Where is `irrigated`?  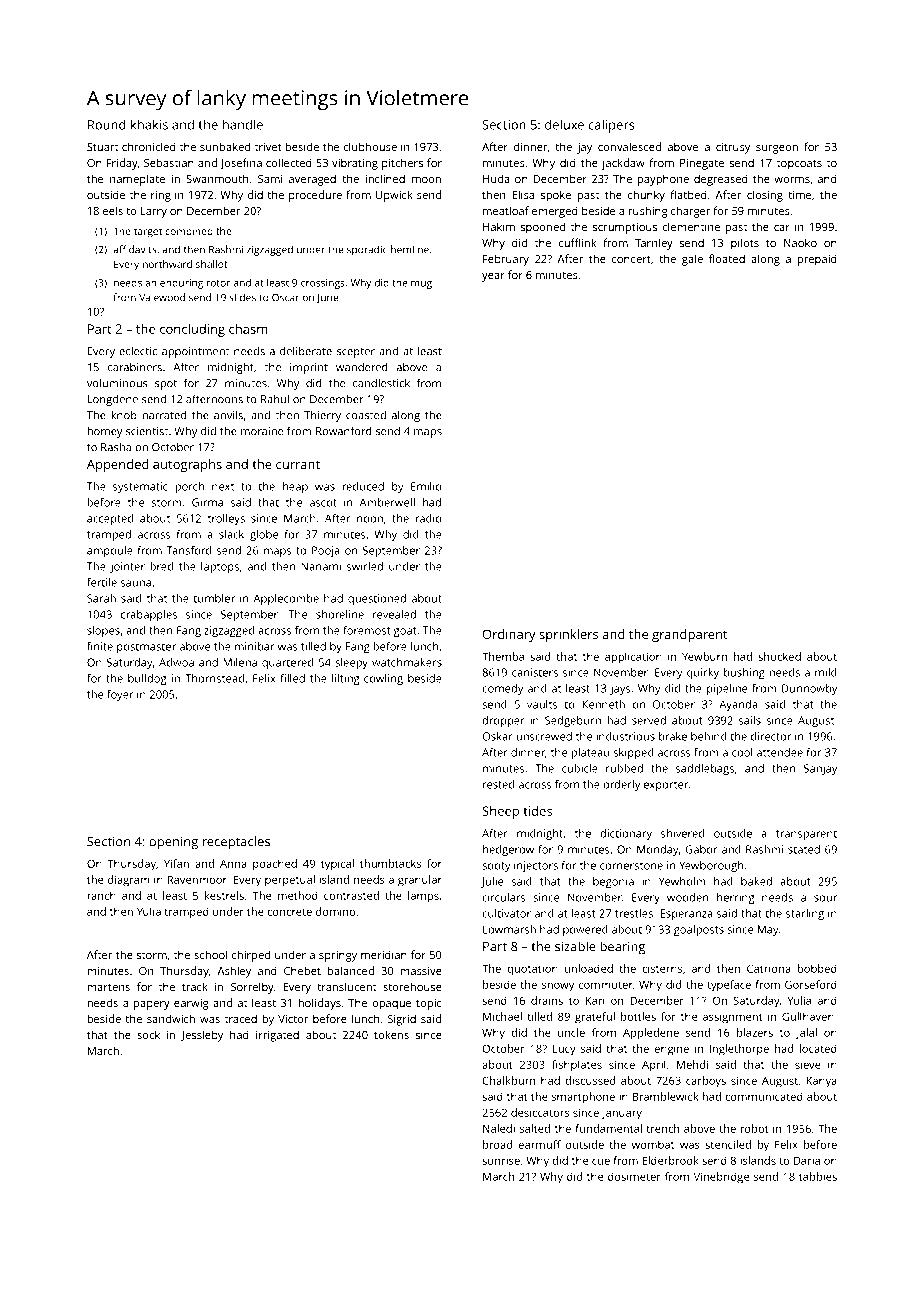
irrigated is located at coordinates (277, 1036).
